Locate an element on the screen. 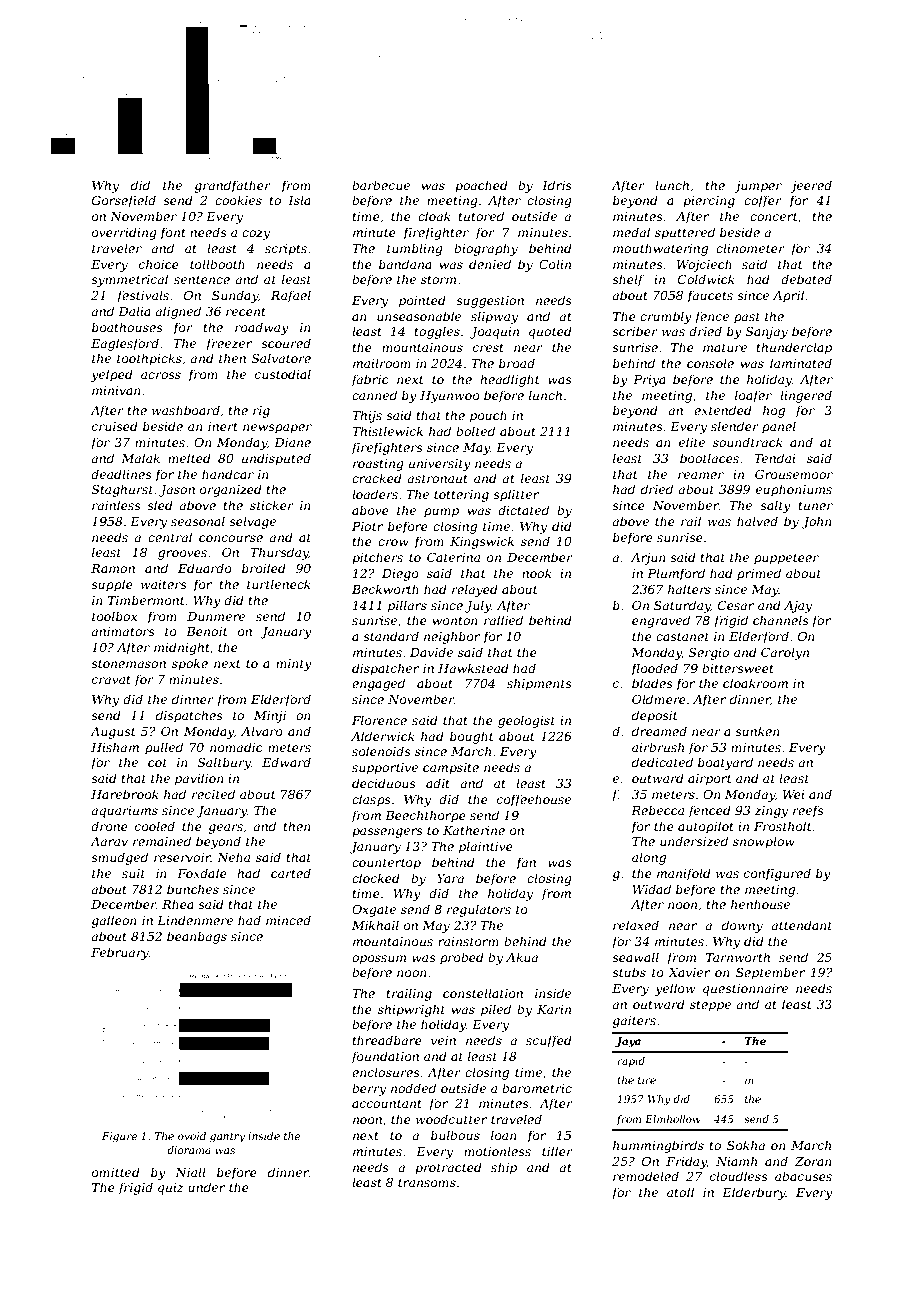  inert is located at coordinates (223, 426).
